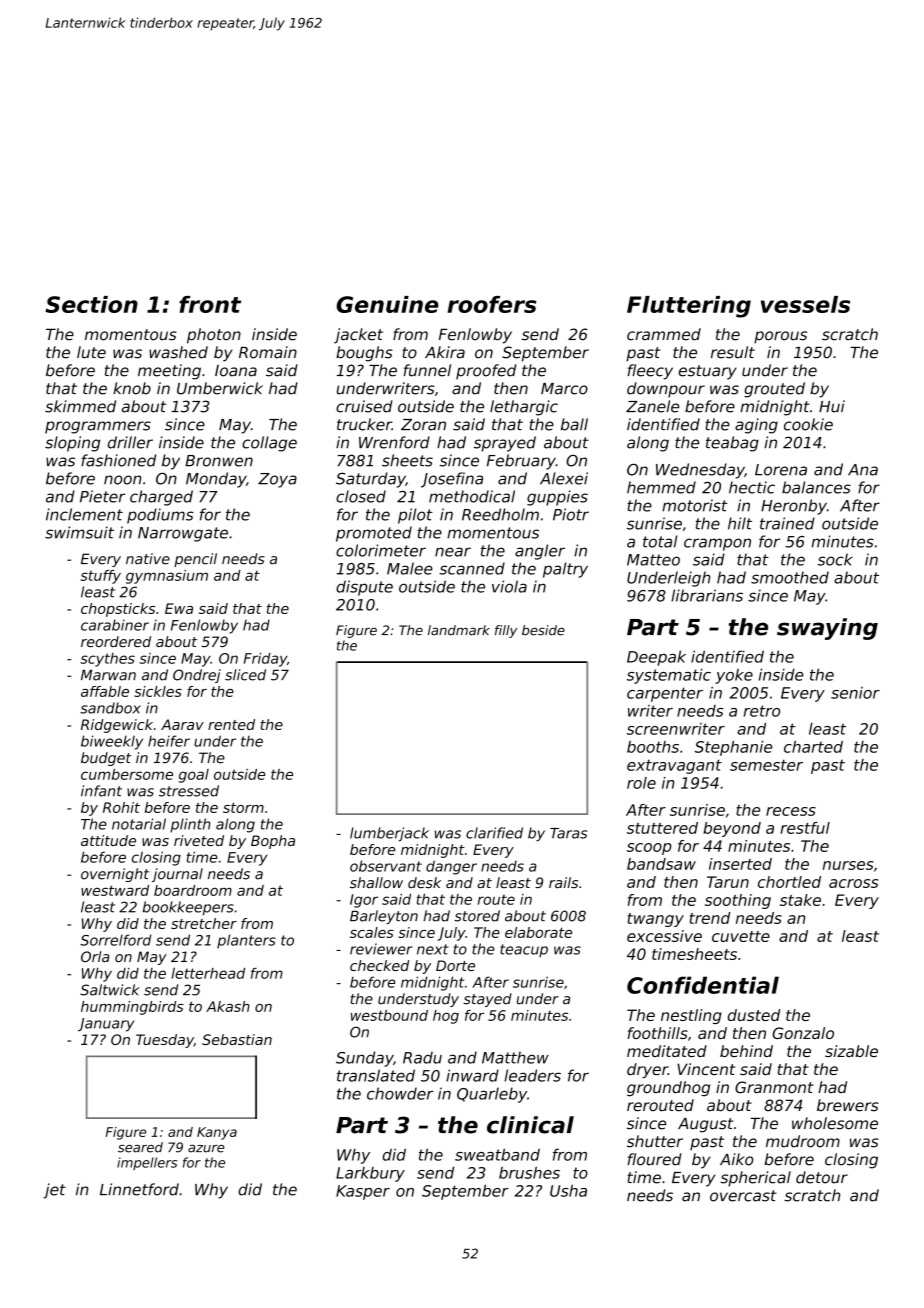 Image resolution: width=924 pixels, height=1308 pixels. What do you see at coordinates (689, 307) in the page?
I see `Fluttering` at bounding box center [689, 307].
